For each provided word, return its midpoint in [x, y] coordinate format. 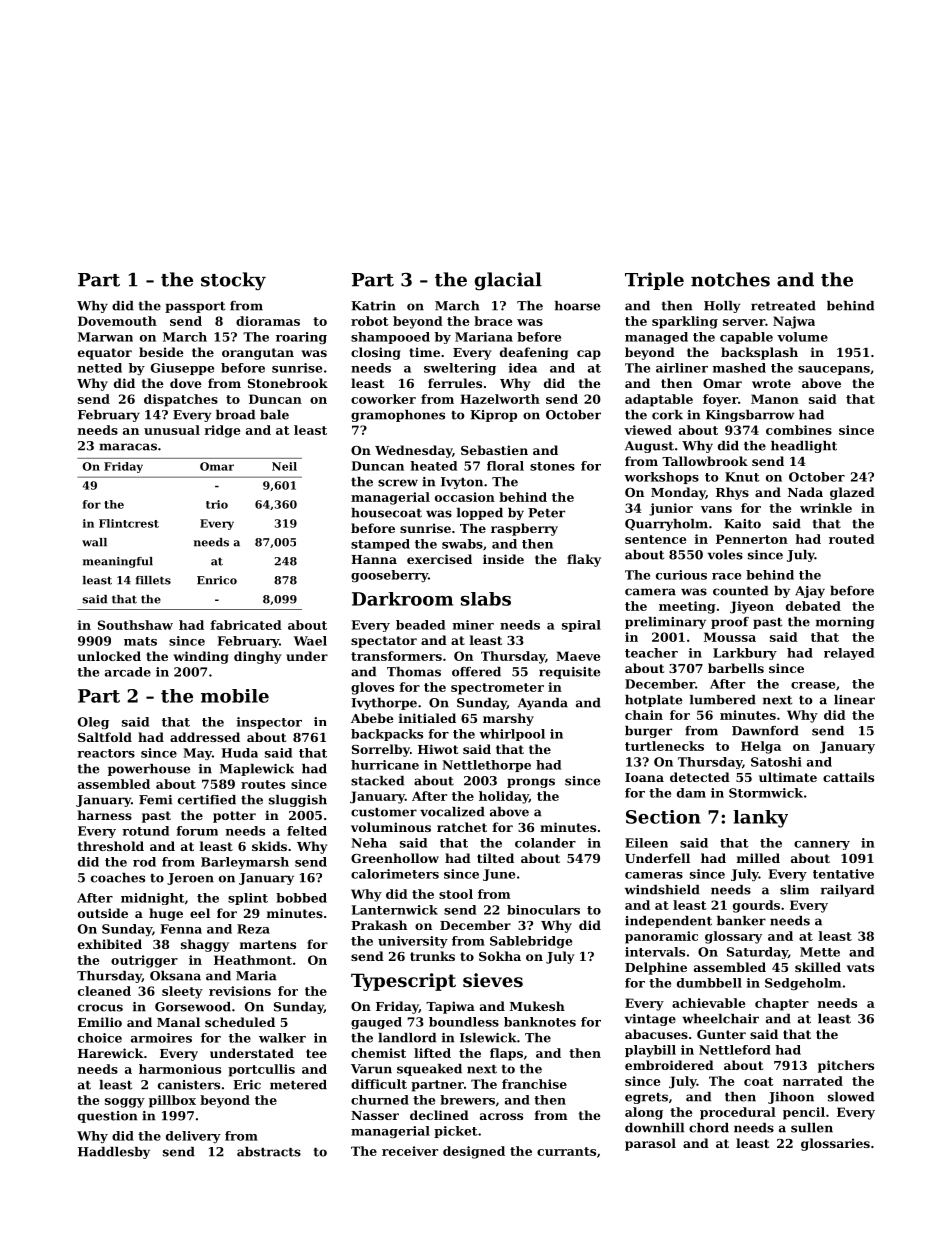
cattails [848, 777]
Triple [654, 281]
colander [545, 843]
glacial [508, 281]
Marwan [105, 337]
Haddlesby [114, 1153]
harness [105, 815]
